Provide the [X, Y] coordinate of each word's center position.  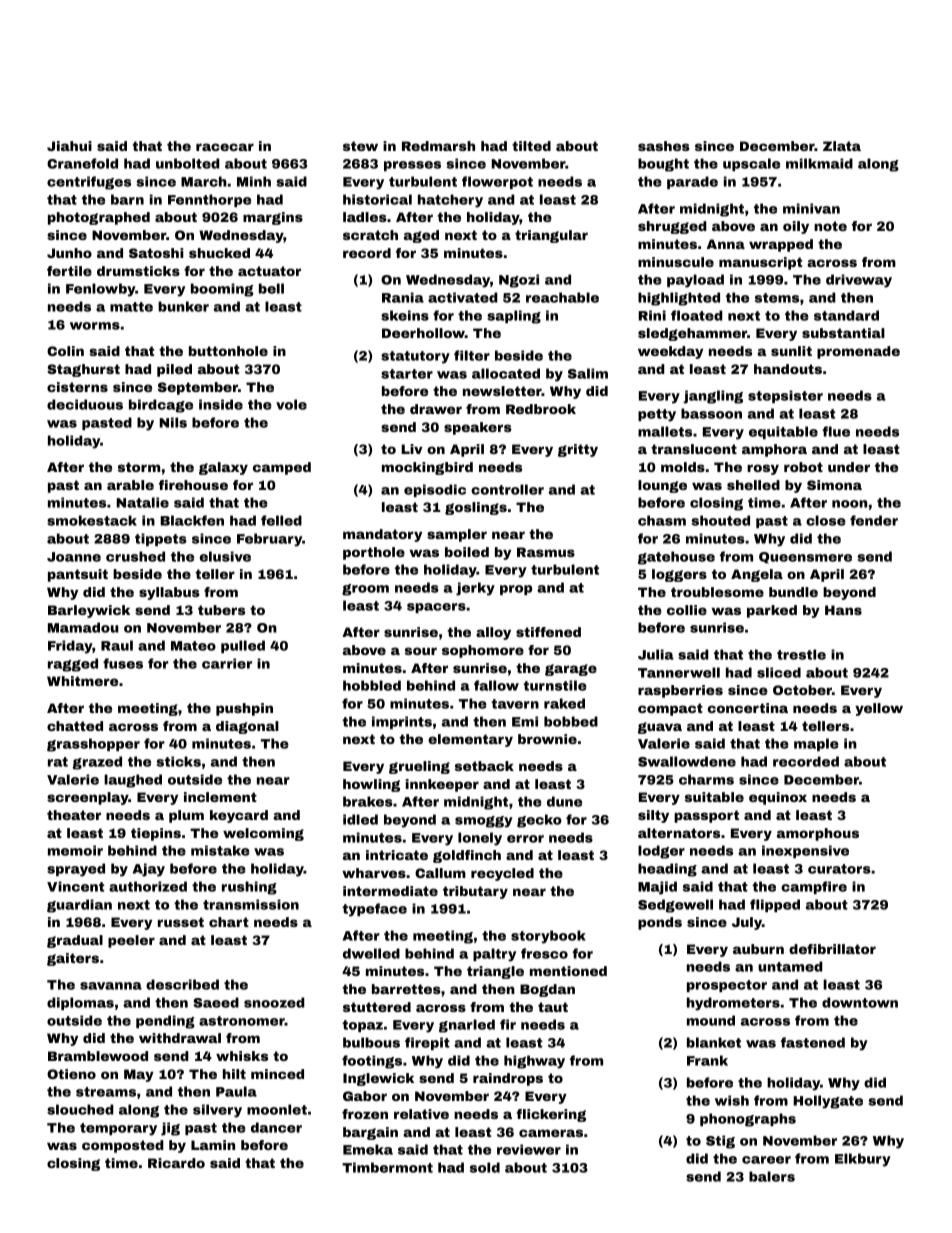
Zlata [842, 146]
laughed [133, 781]
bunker [183, 306]
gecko [539, 821]
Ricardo [176, 1163]
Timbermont [387, 1167]
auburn [758, 949]
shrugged [672, 227]
